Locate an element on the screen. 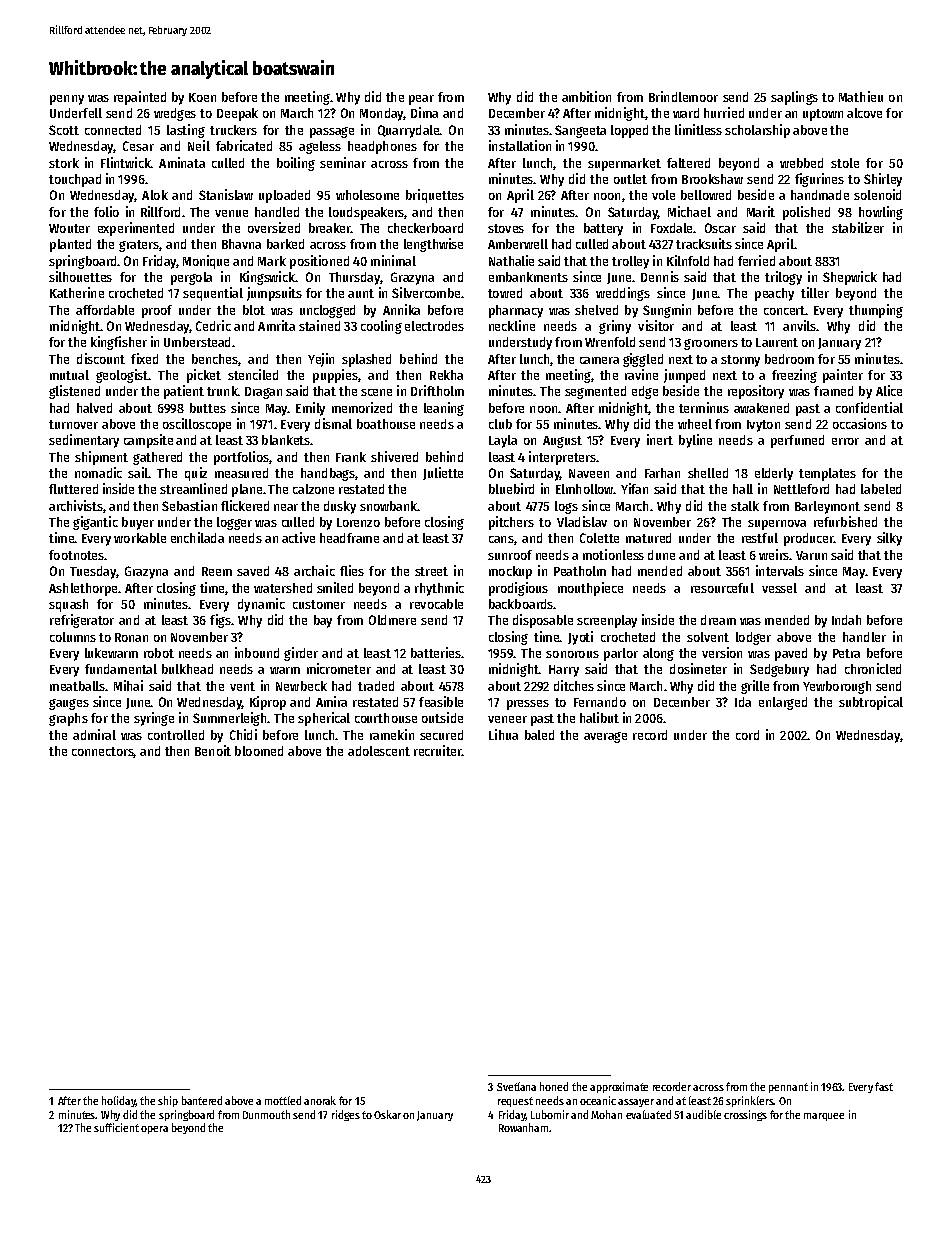  repainted is located at coordinates (140, 98).
